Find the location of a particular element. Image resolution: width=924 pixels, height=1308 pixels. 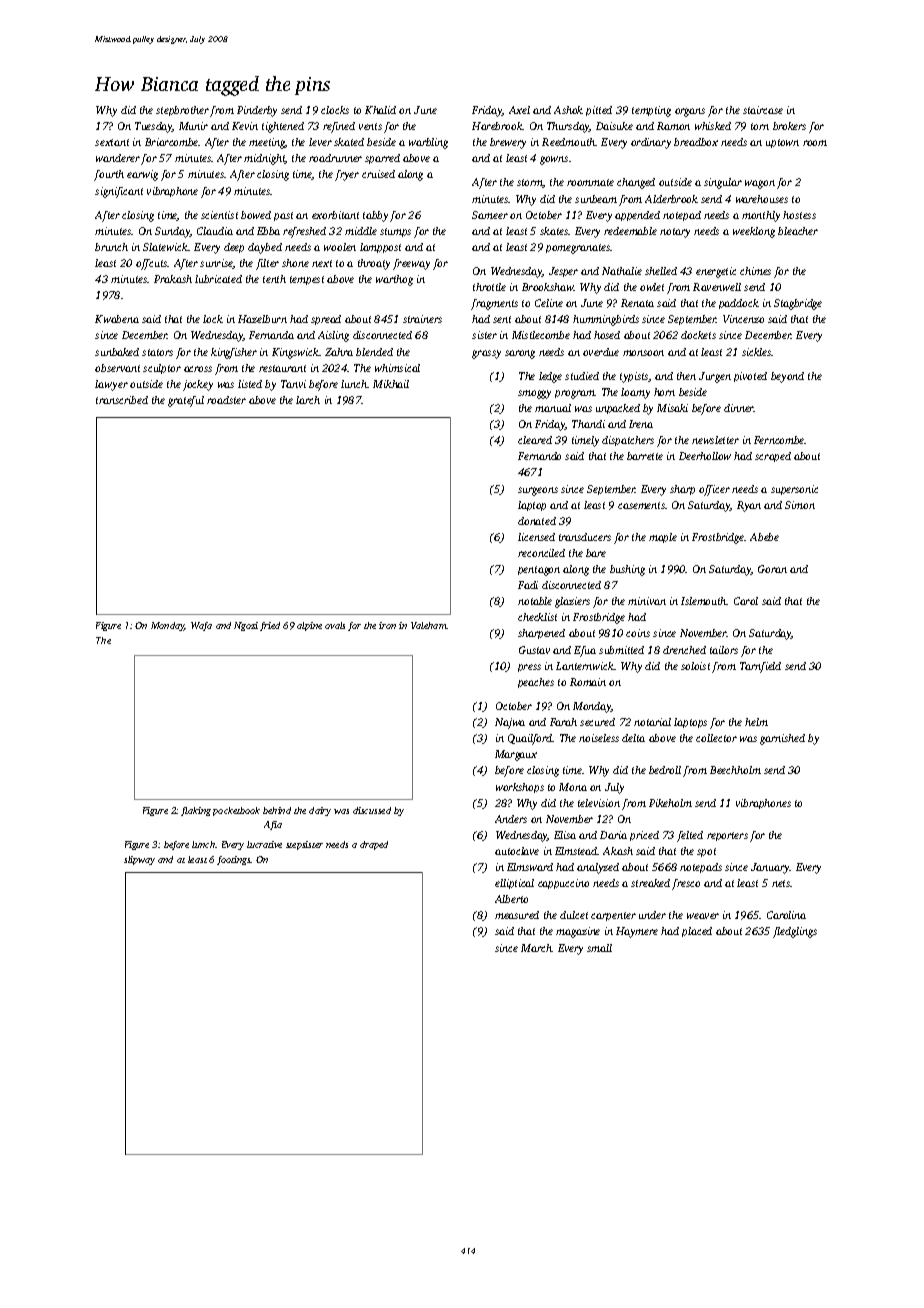

under is located at coordinates (652, 915).
